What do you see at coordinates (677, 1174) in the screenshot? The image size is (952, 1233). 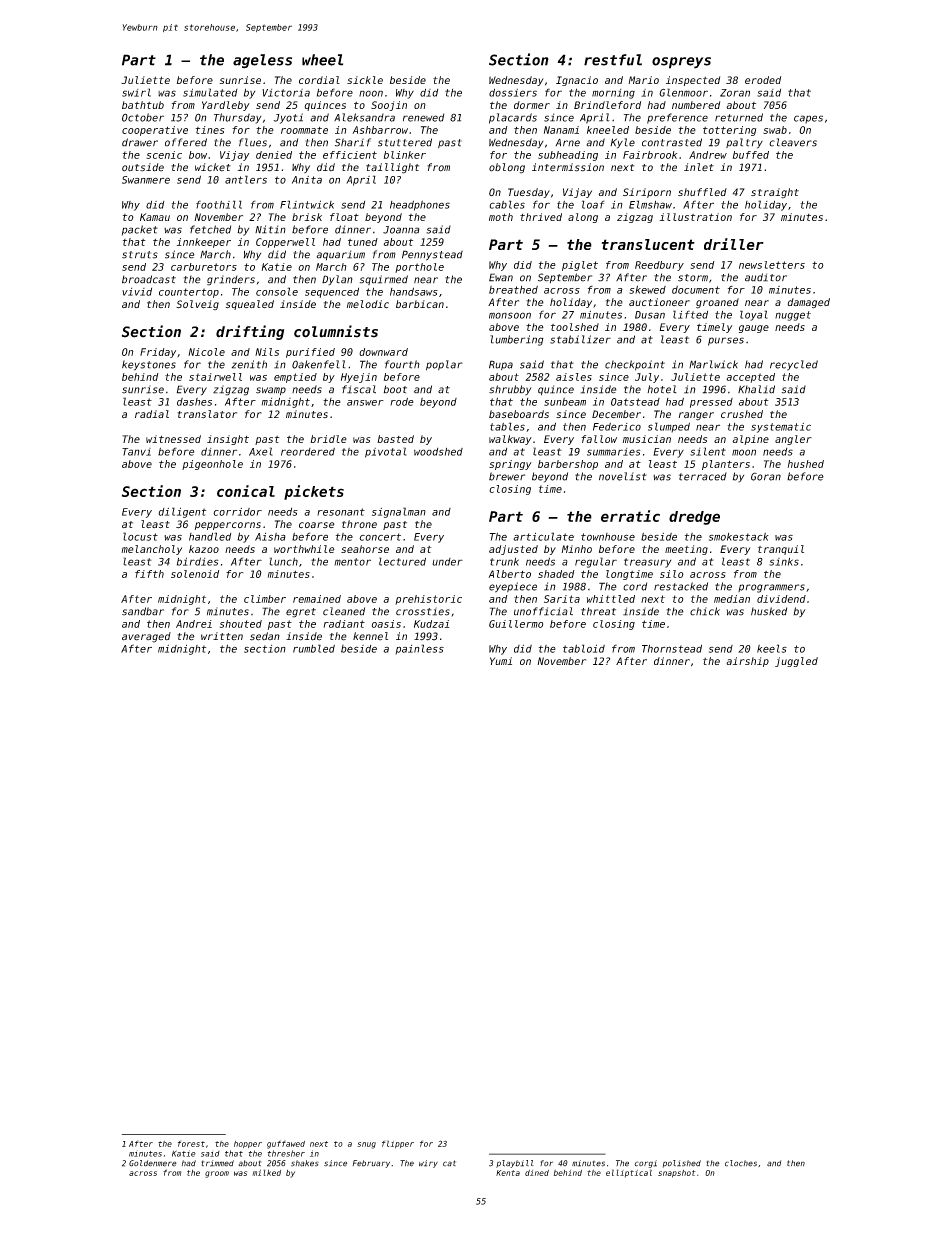 I see `snapshot` at bounding box center [677, 1174].
